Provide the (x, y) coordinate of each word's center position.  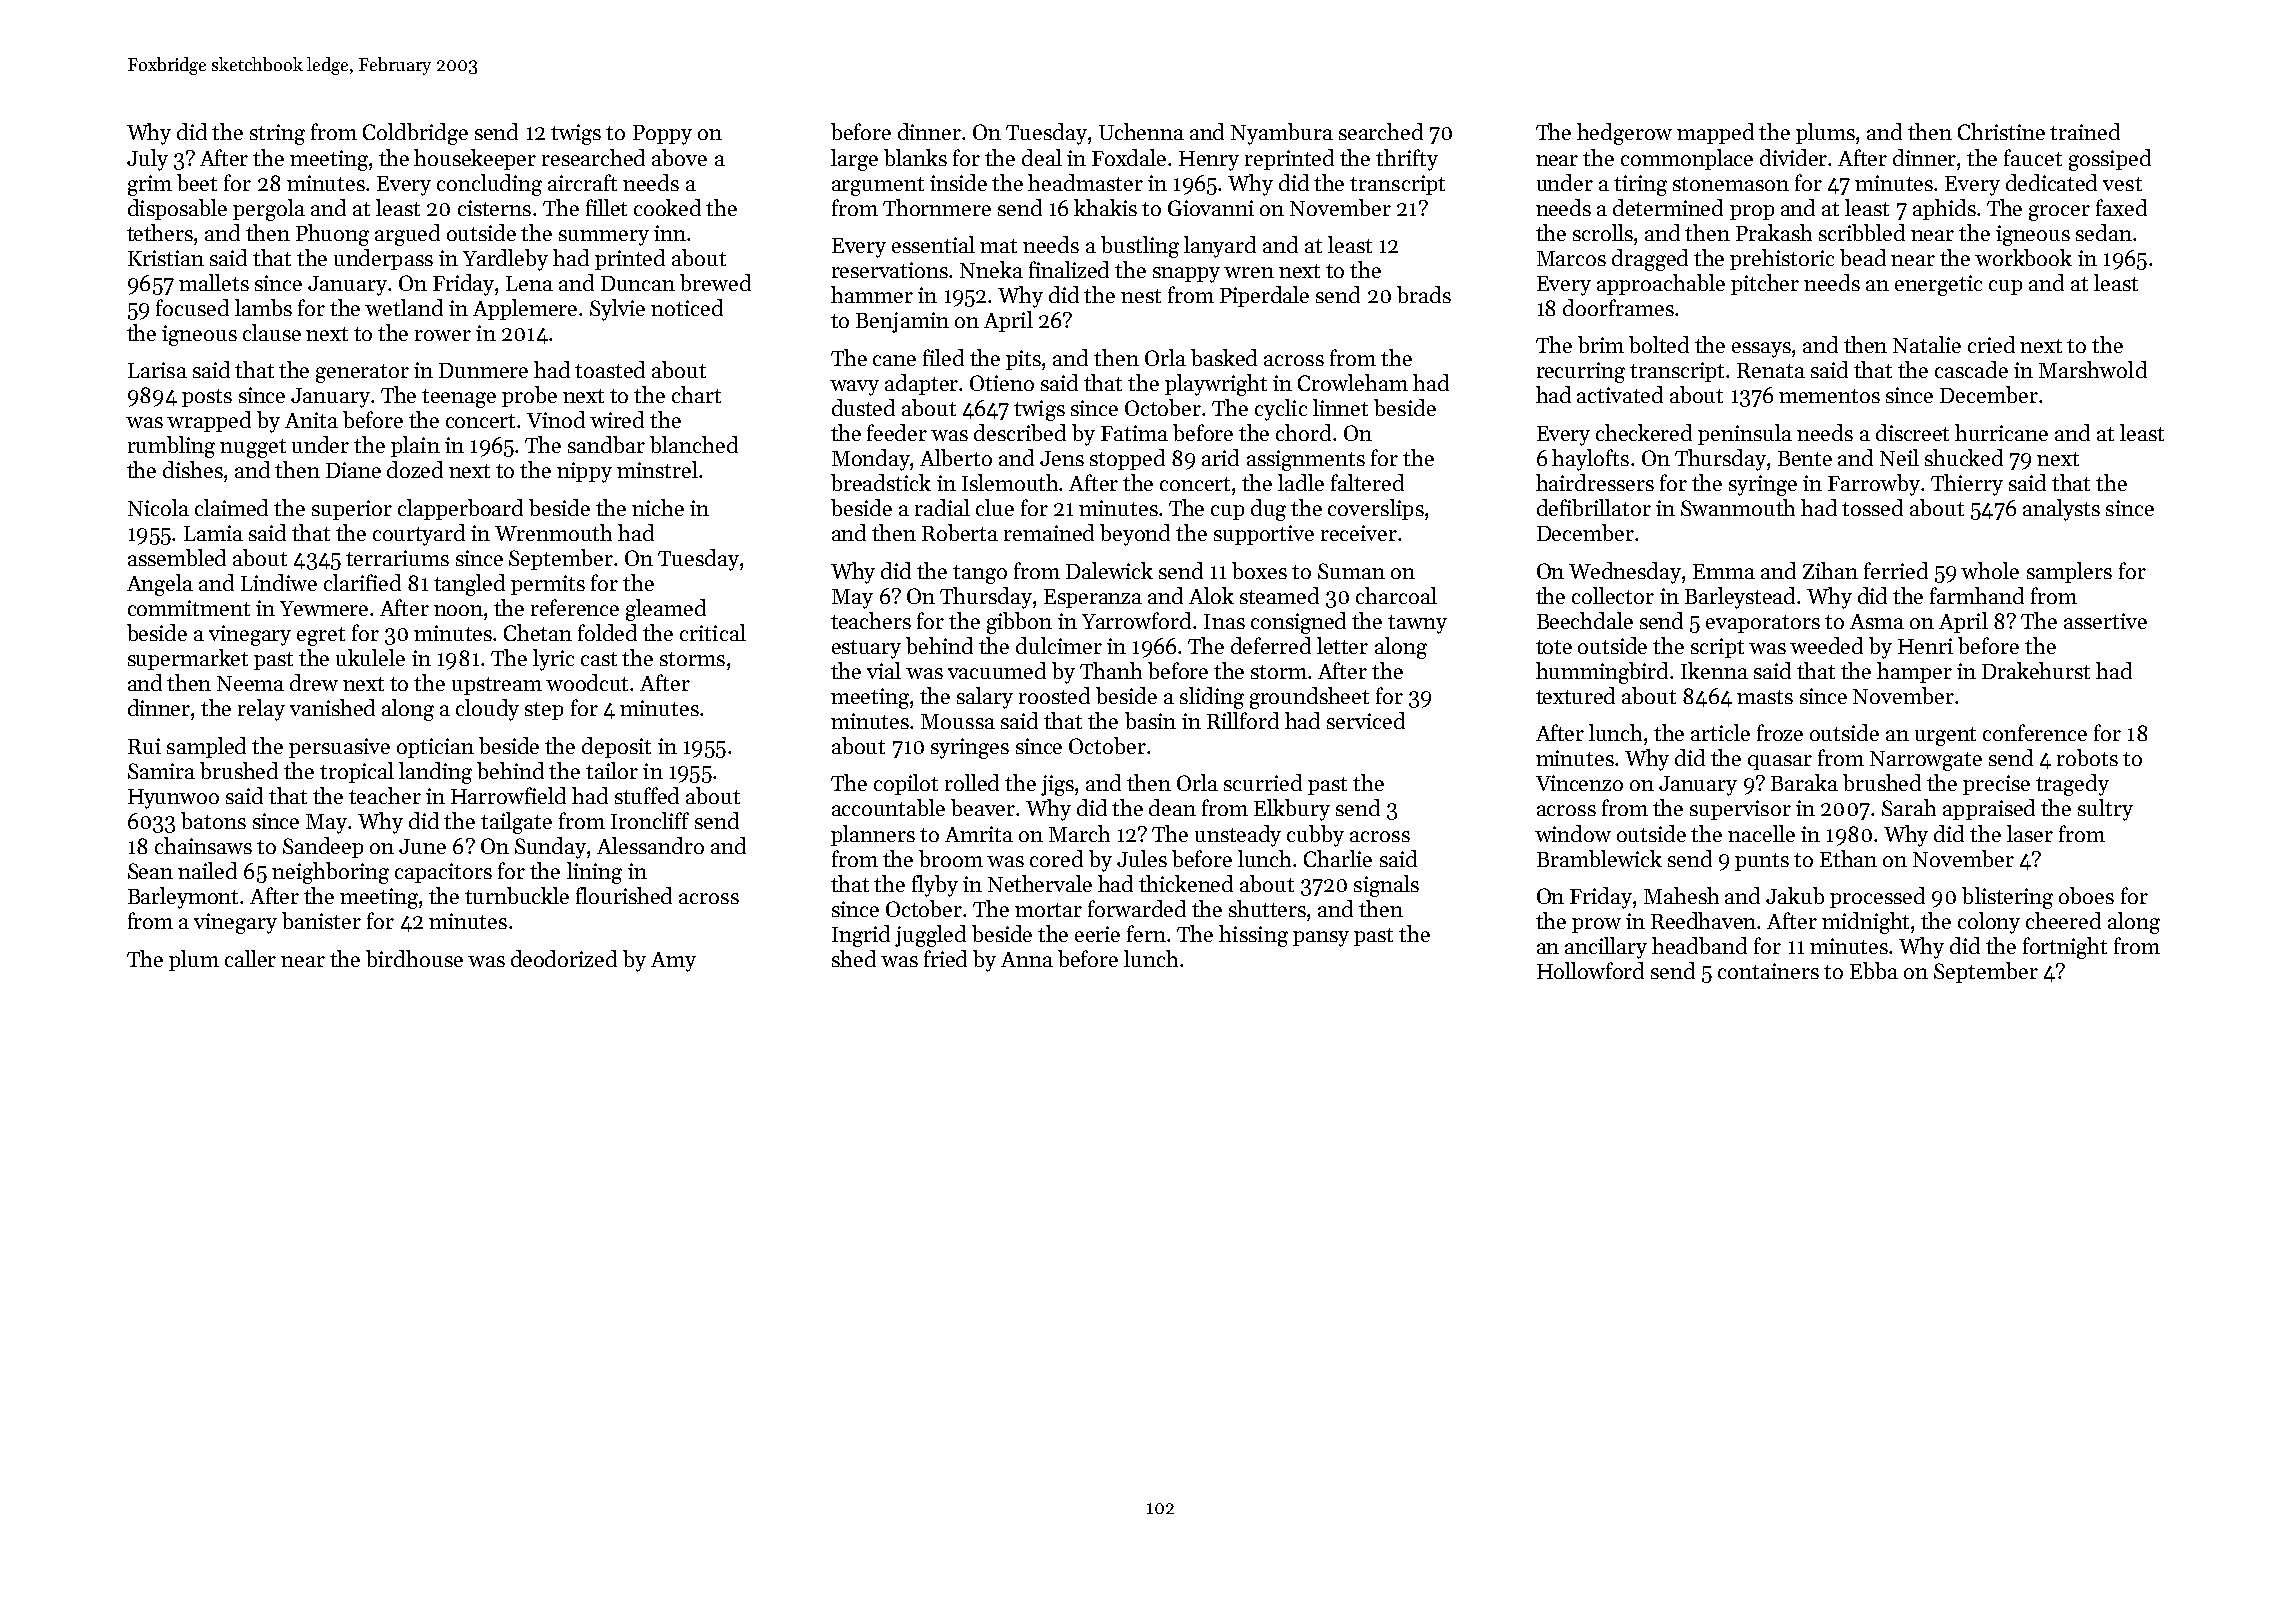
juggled (930, 936)
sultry (2105, 810)
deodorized (564, 958)
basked (1224, 357)
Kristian (166, 258)
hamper (1914, 672)
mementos (1829, 396)
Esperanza (1093, 598)
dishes (193, 469)
